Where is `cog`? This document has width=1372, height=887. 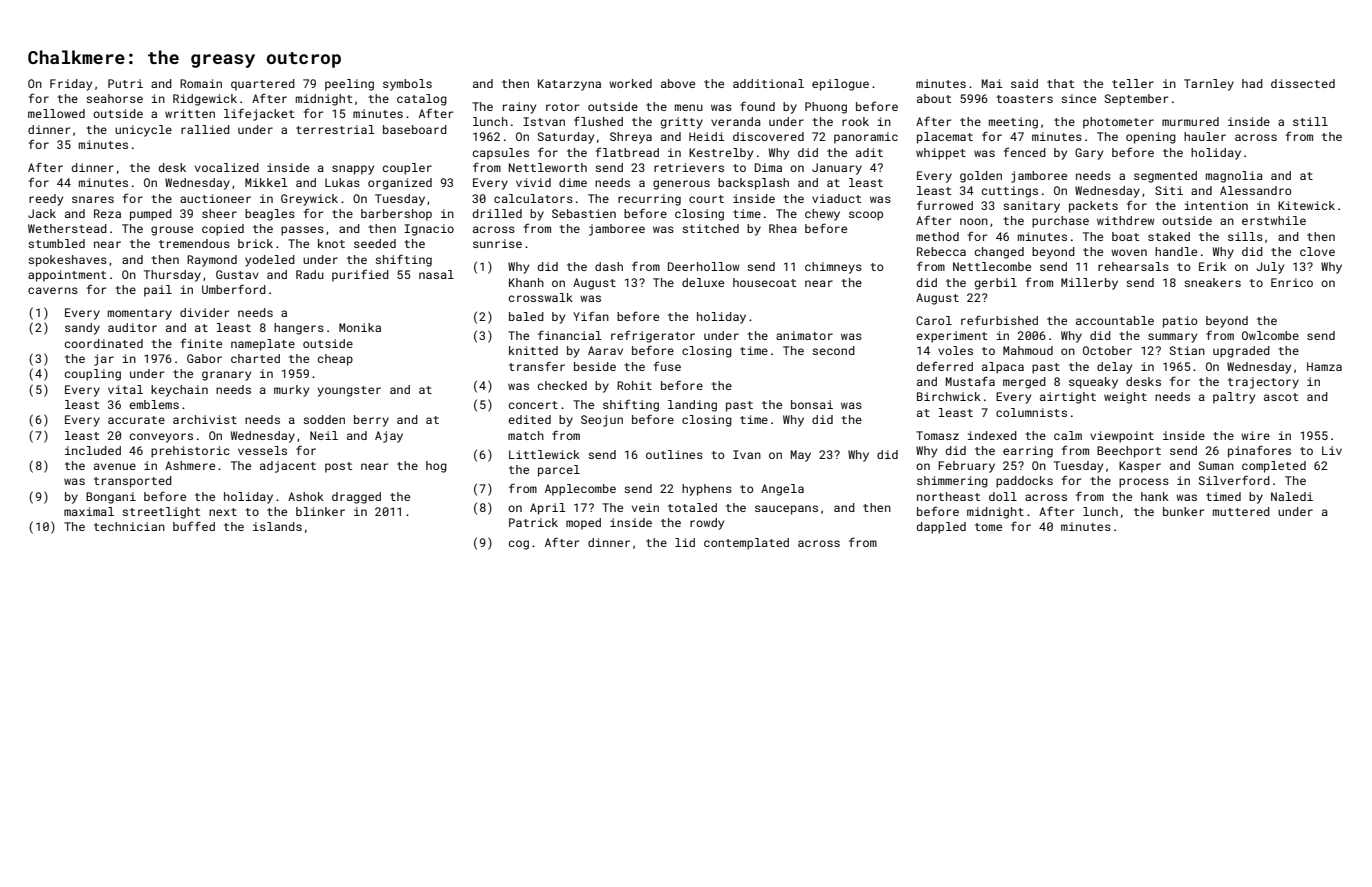 cog is located at coordinates (519, 545).
